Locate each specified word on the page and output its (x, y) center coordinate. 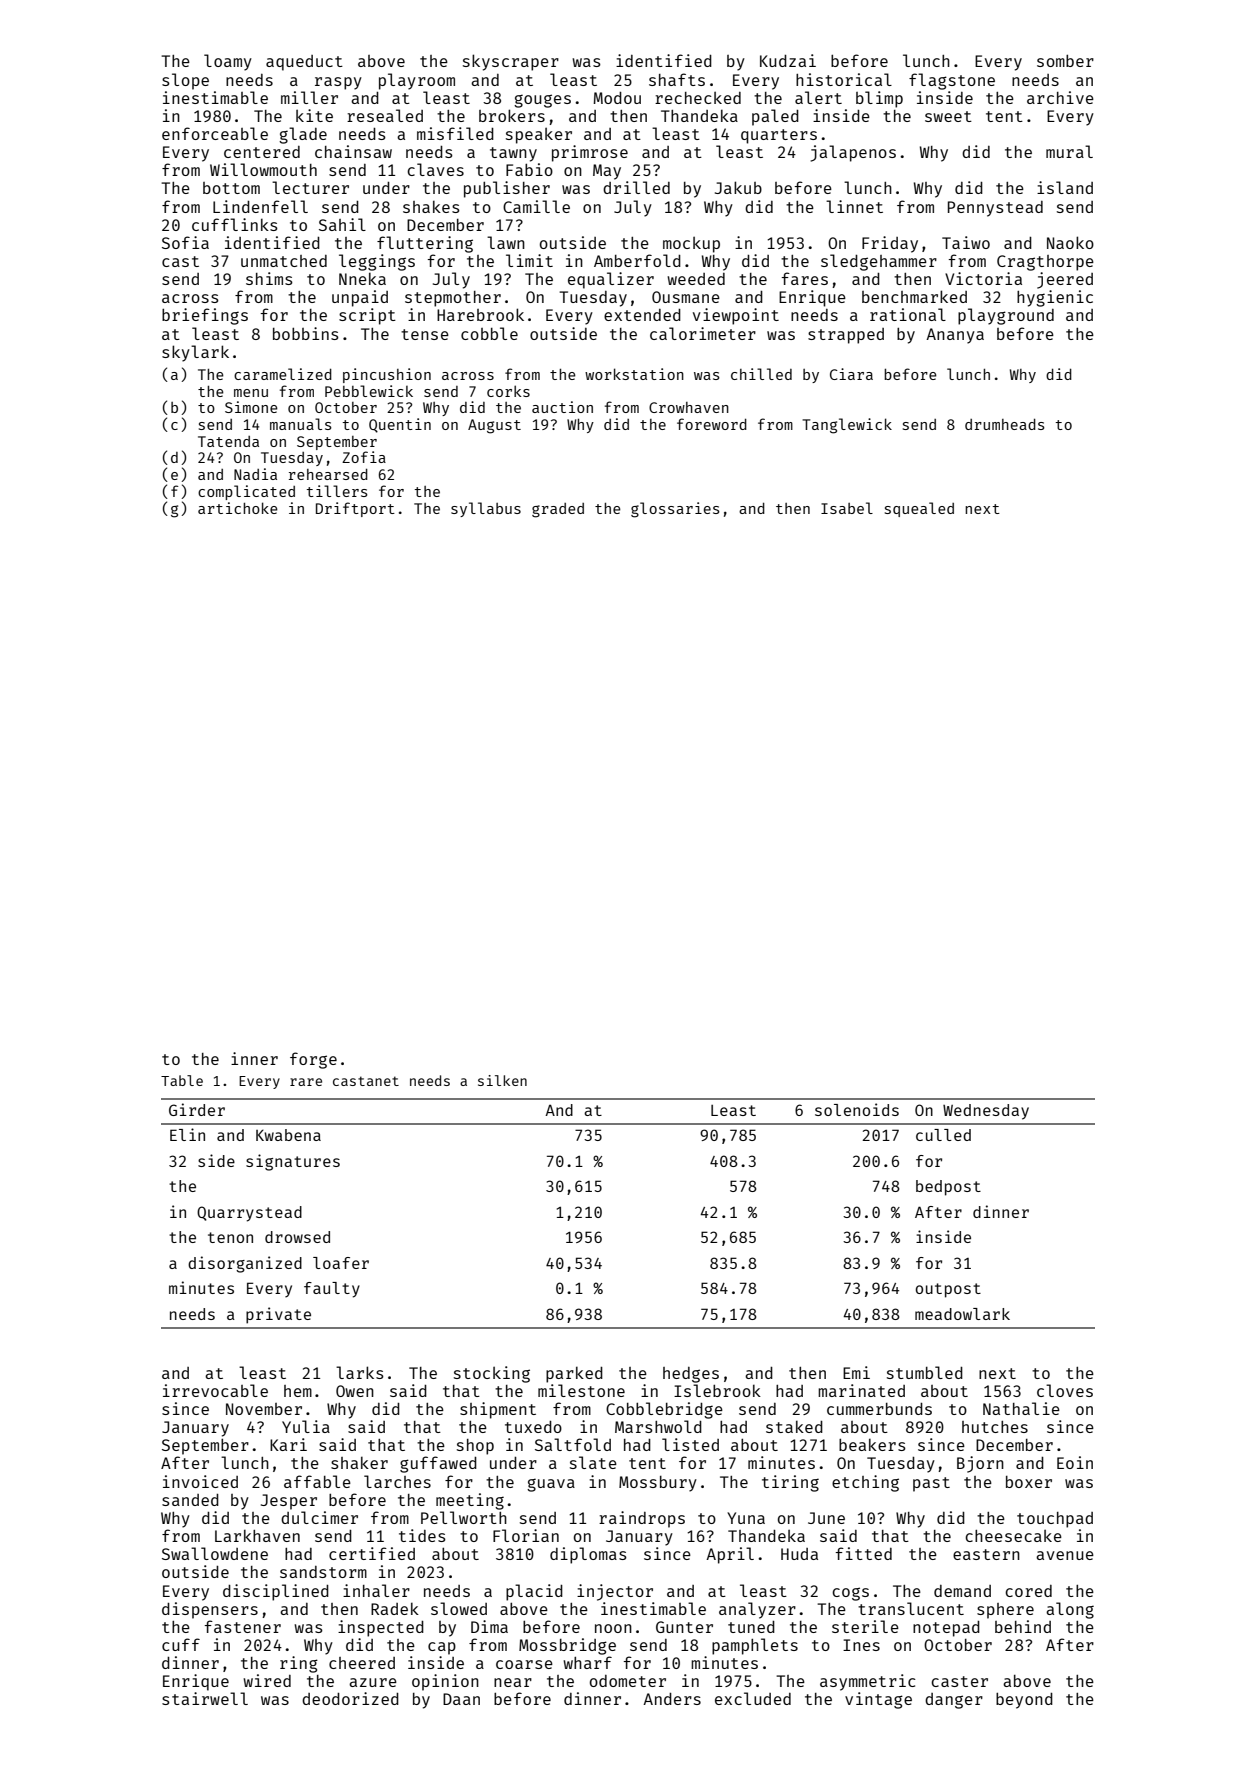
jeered (1065, 280)
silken (502, 1080)
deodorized (350, 1698)
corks (508, 391)
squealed (919, 509)
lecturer (310, 187)
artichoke (238, 508)
